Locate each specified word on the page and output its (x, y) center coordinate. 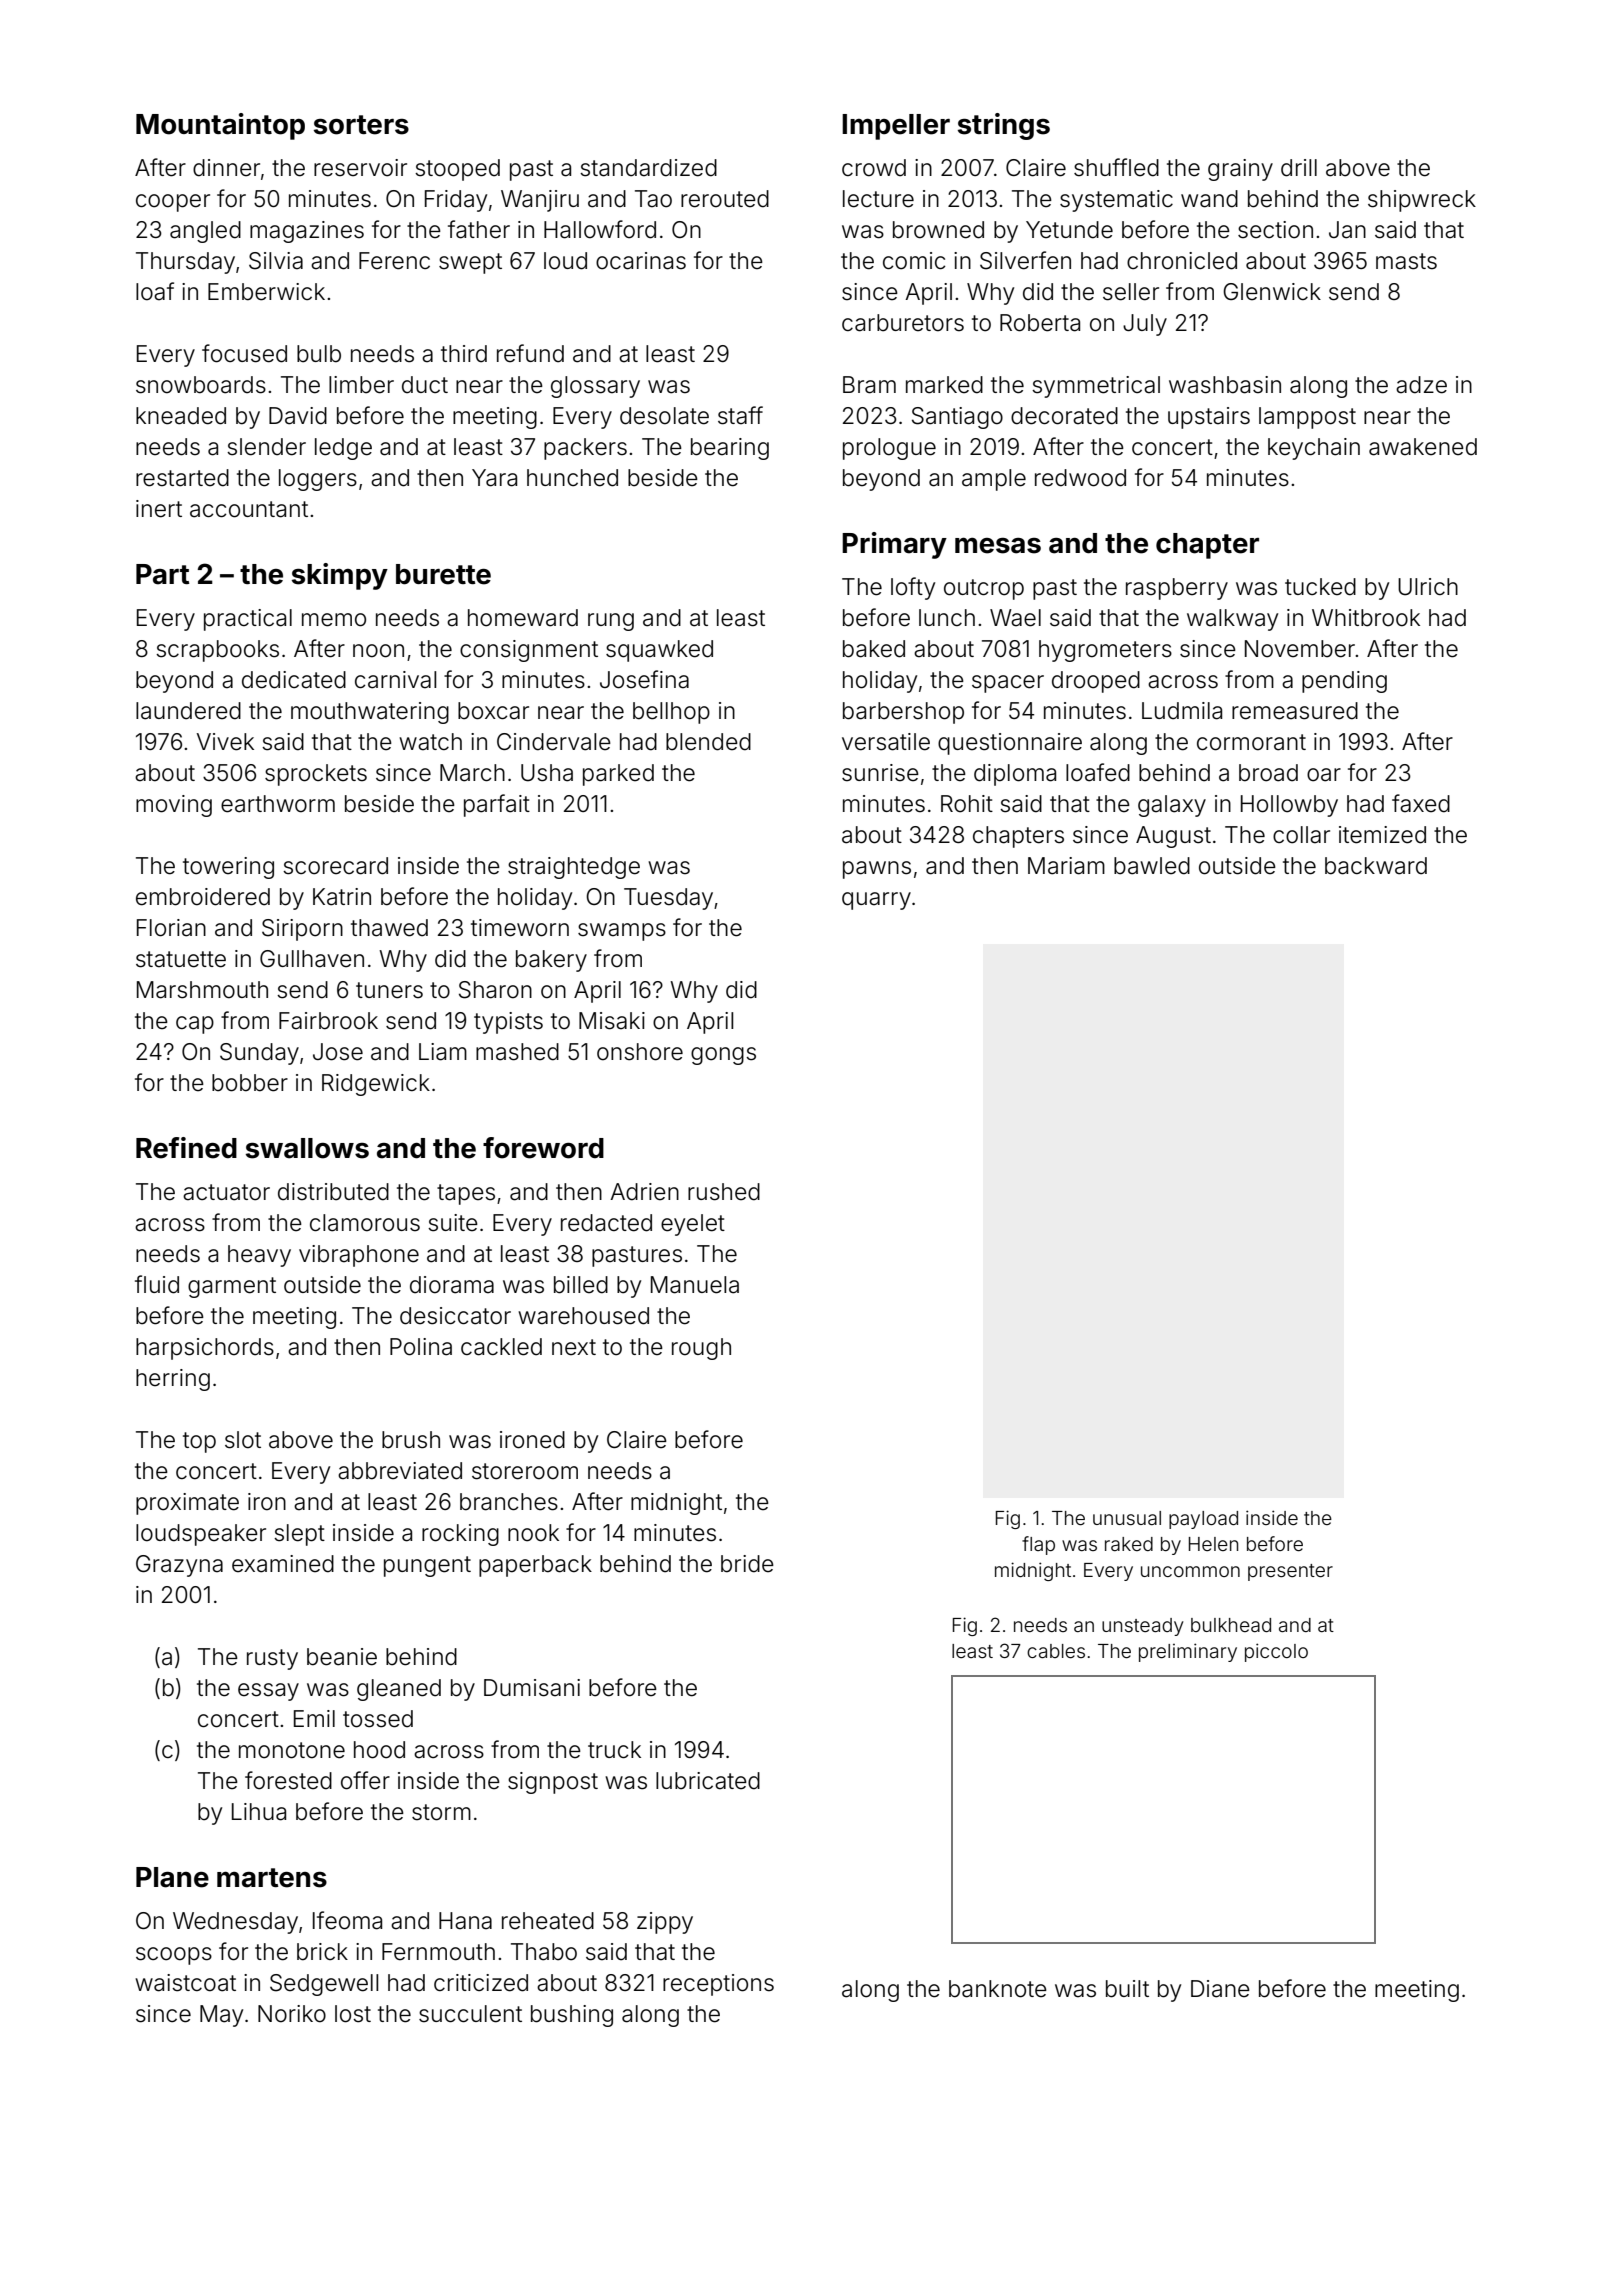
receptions (718, 1985)
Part (163, 574)
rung (611, 622)
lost (353, 2014)
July (1145, 325)
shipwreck (1422, 201)
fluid (157, 1284)
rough (701, 1349)
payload (1203, 1520)
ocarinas (641, 261)
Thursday (185, 263)
